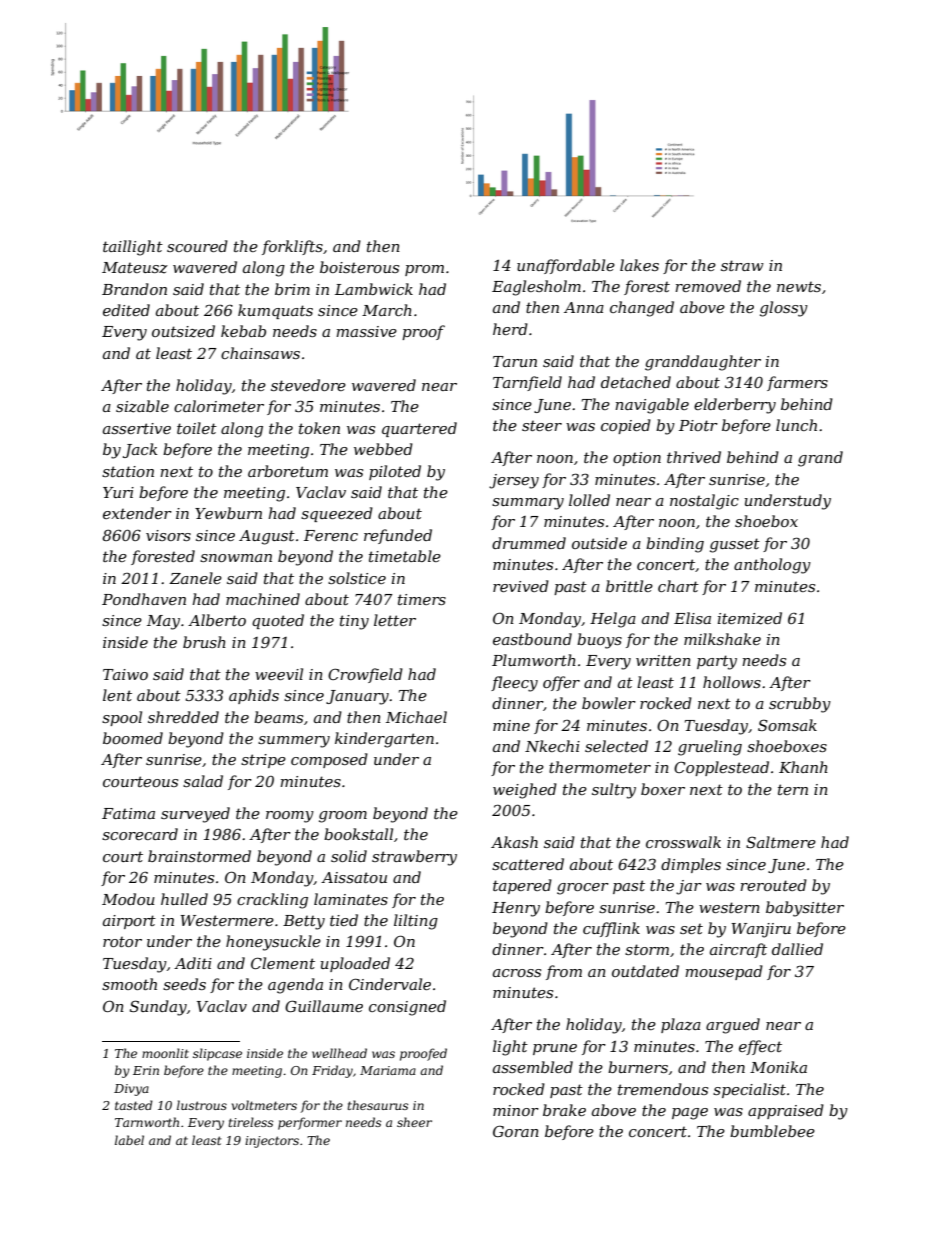 Image resolution: width=952 pixels, height=1233 pixels. I want to click on nostalgic, so click(704, 502).
